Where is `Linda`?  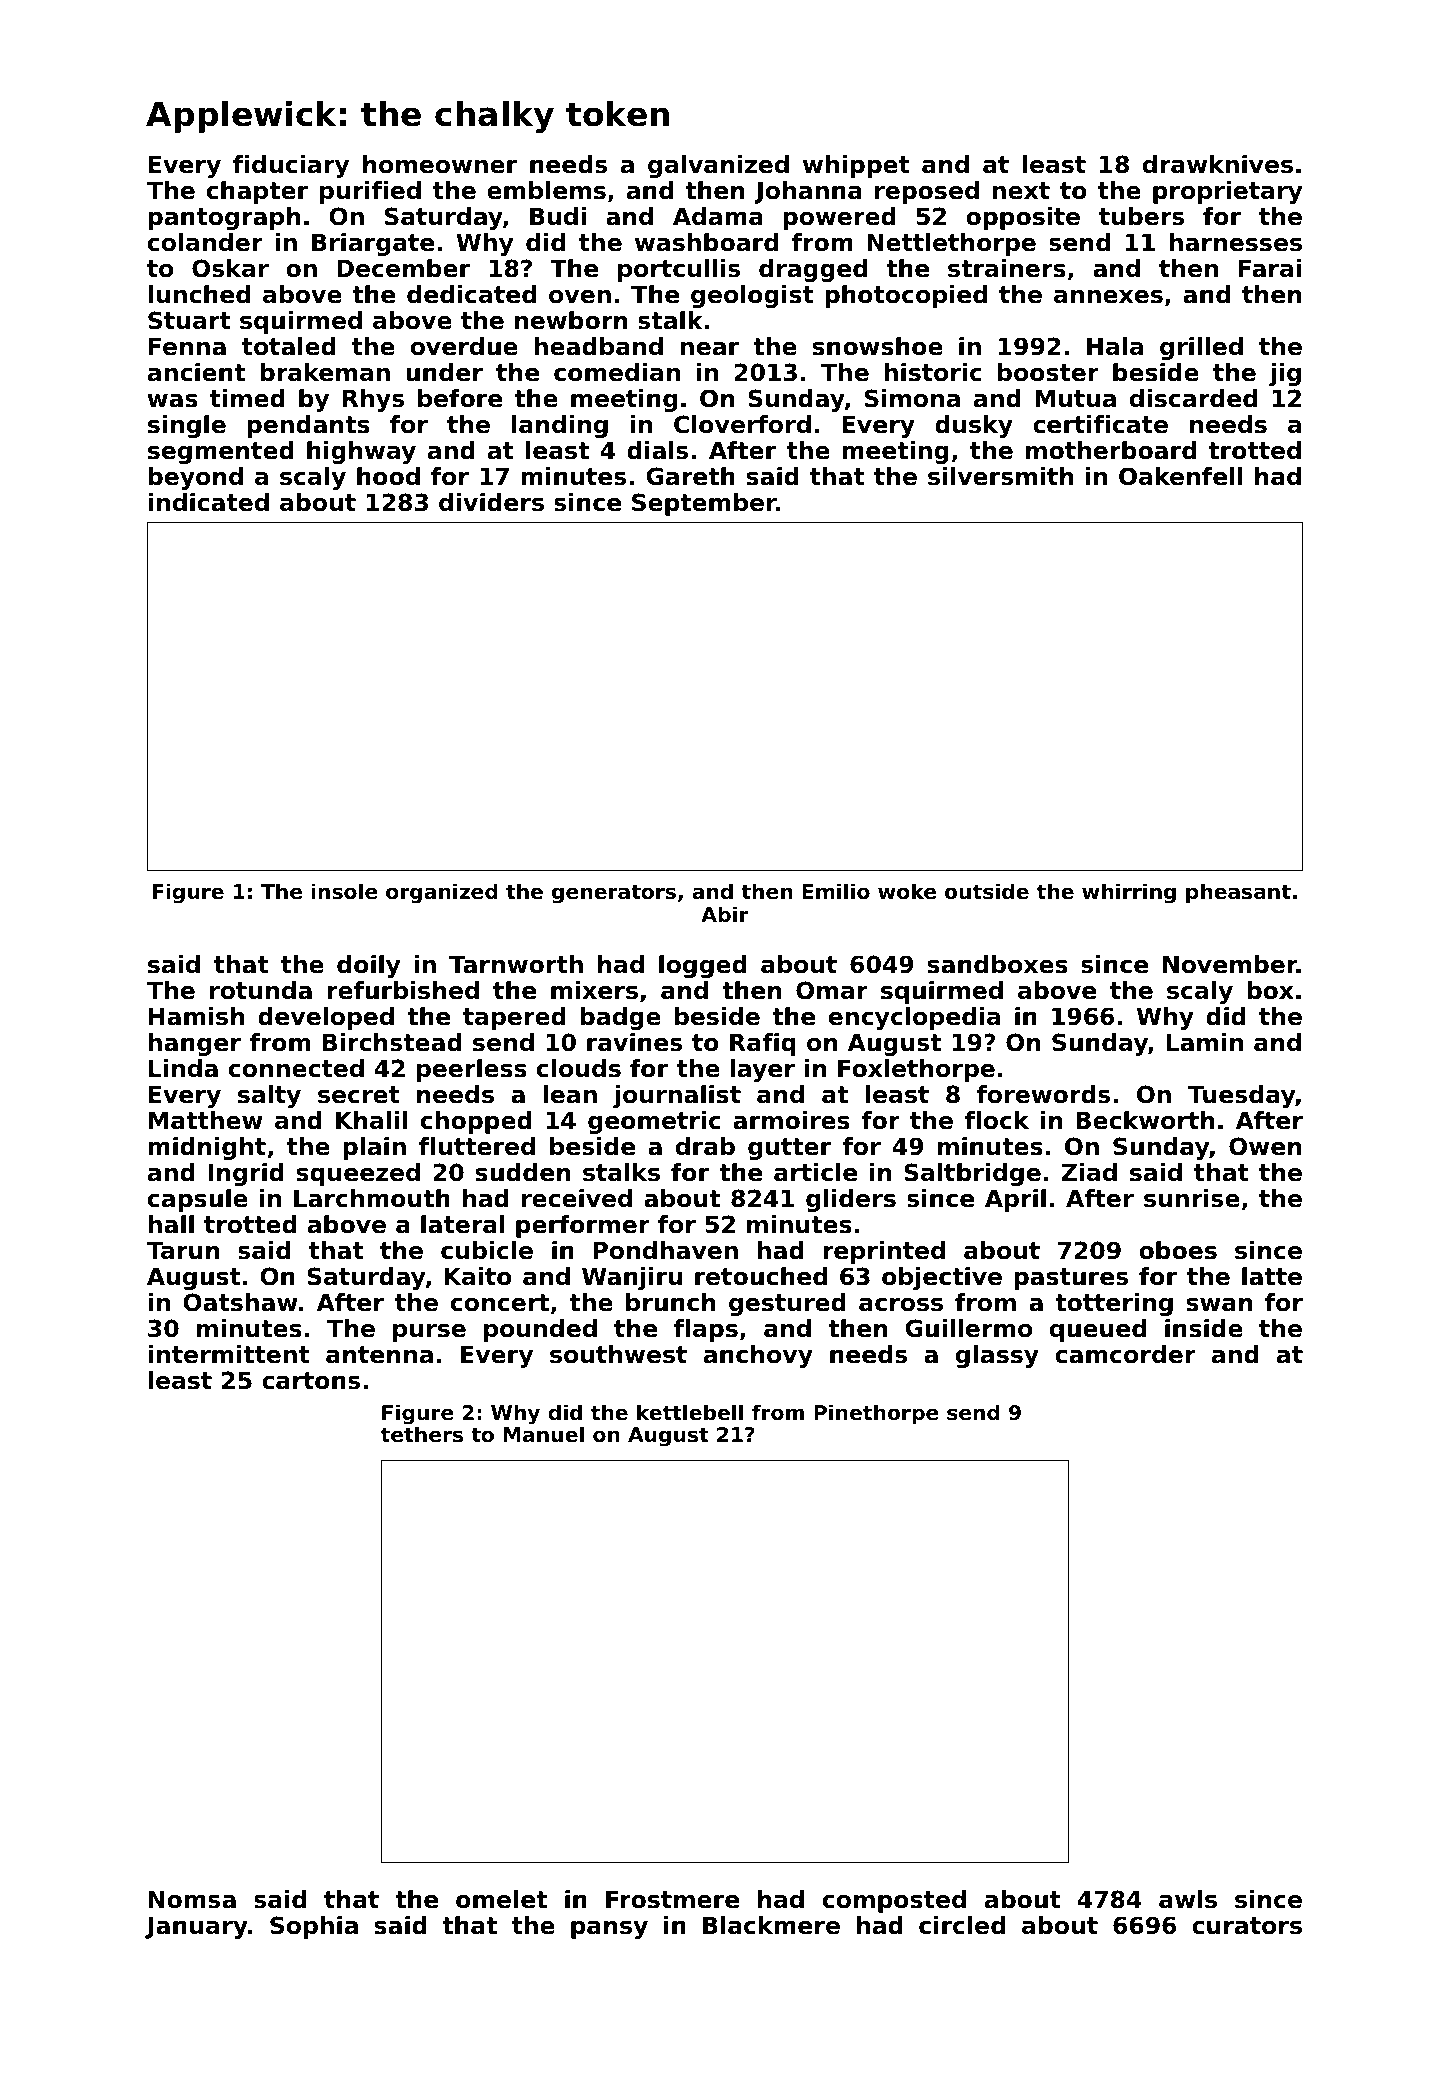
Linda is located at coordinates (183, 1068).
